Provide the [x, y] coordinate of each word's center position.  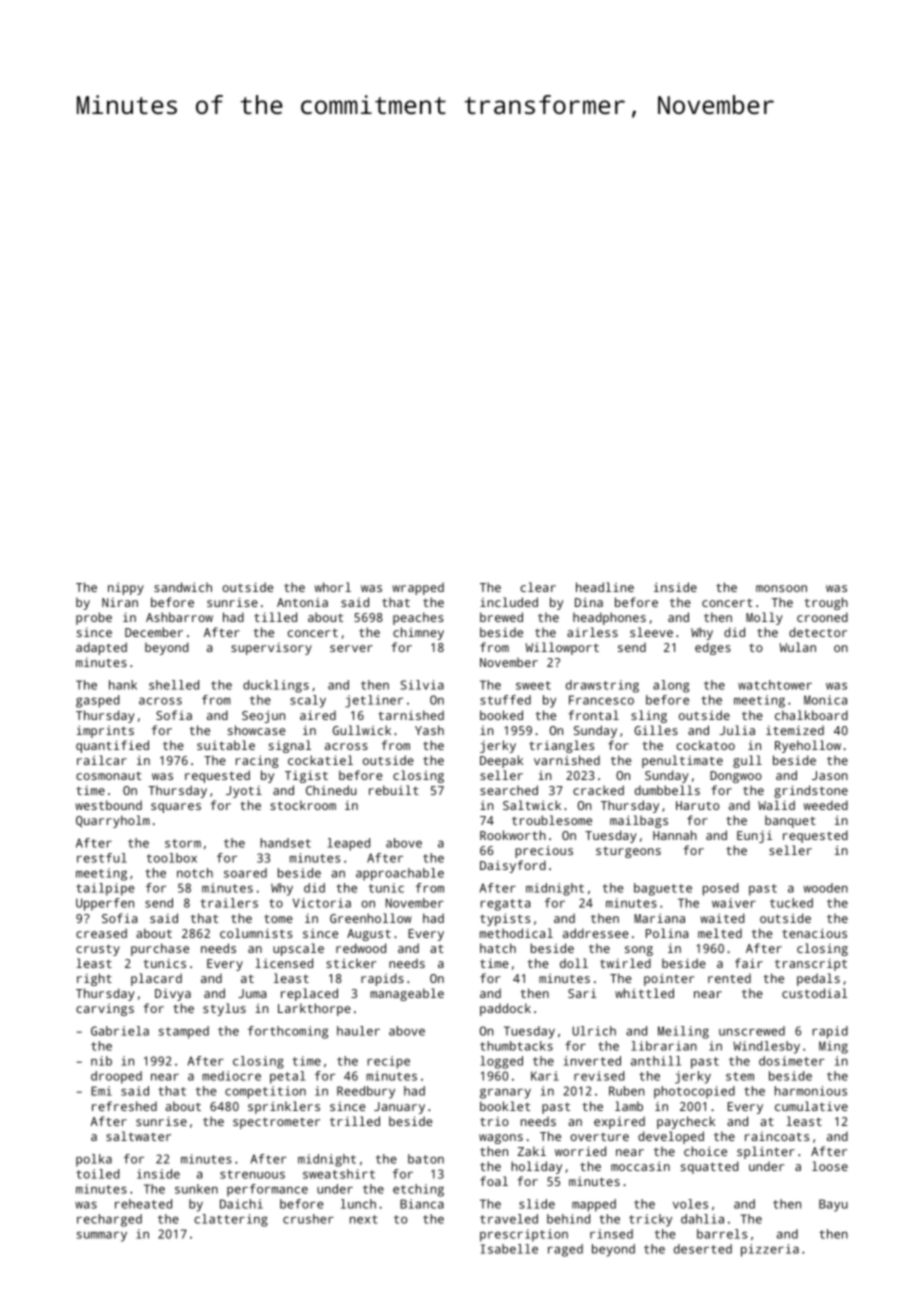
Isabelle [509, 1249]
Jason [830, 775]
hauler [358, 1031]
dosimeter [792, 1061]
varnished [567, 760]
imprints [105, 731]
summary [102, 1236]
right [94, 979]
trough [826, 603]
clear [538, 587]
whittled [644, 993]
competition [265, 1092]
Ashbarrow [179, 617]
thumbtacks [516, 1046]
